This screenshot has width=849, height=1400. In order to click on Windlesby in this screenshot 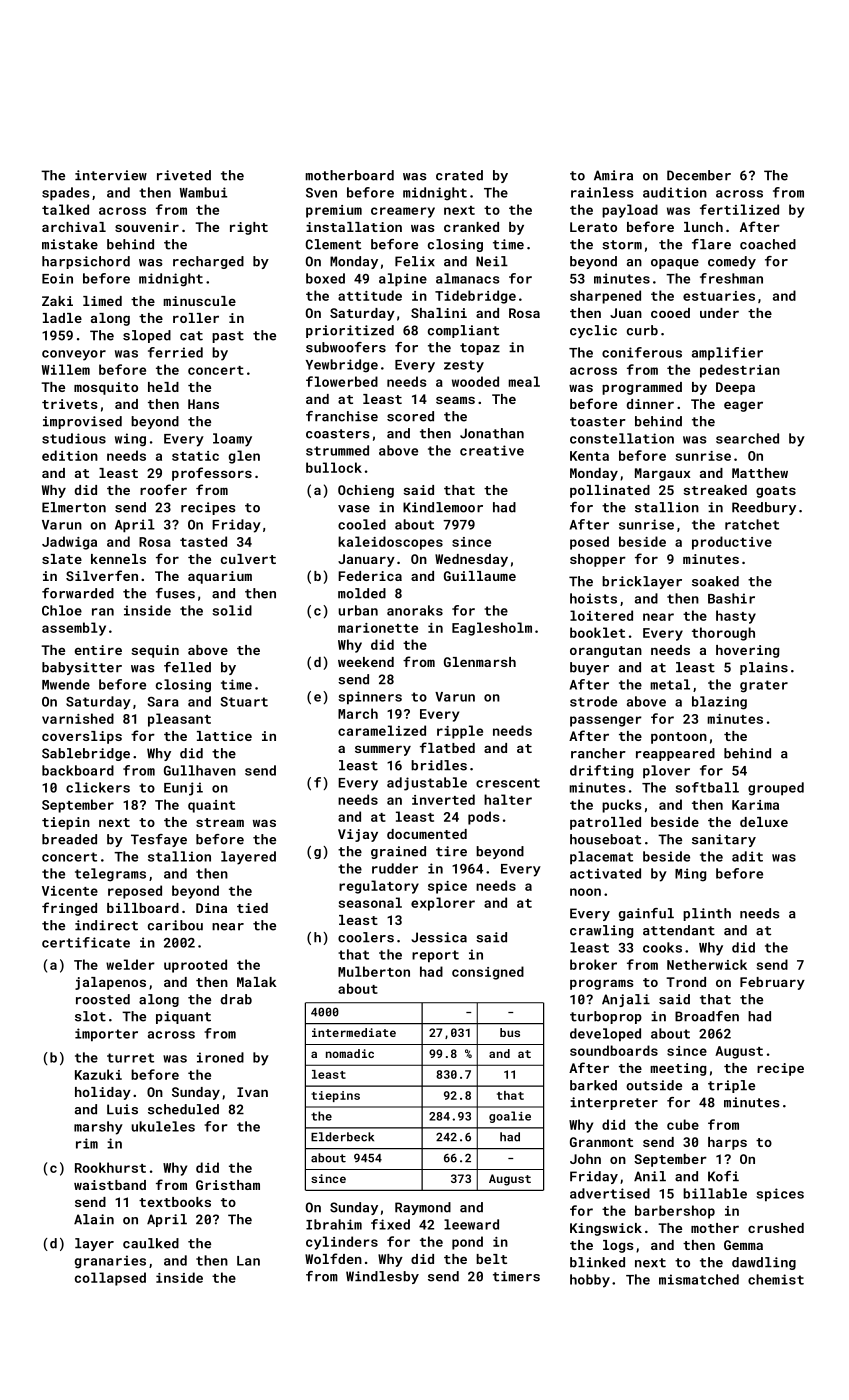, I will do `click(382, 1277)`.
